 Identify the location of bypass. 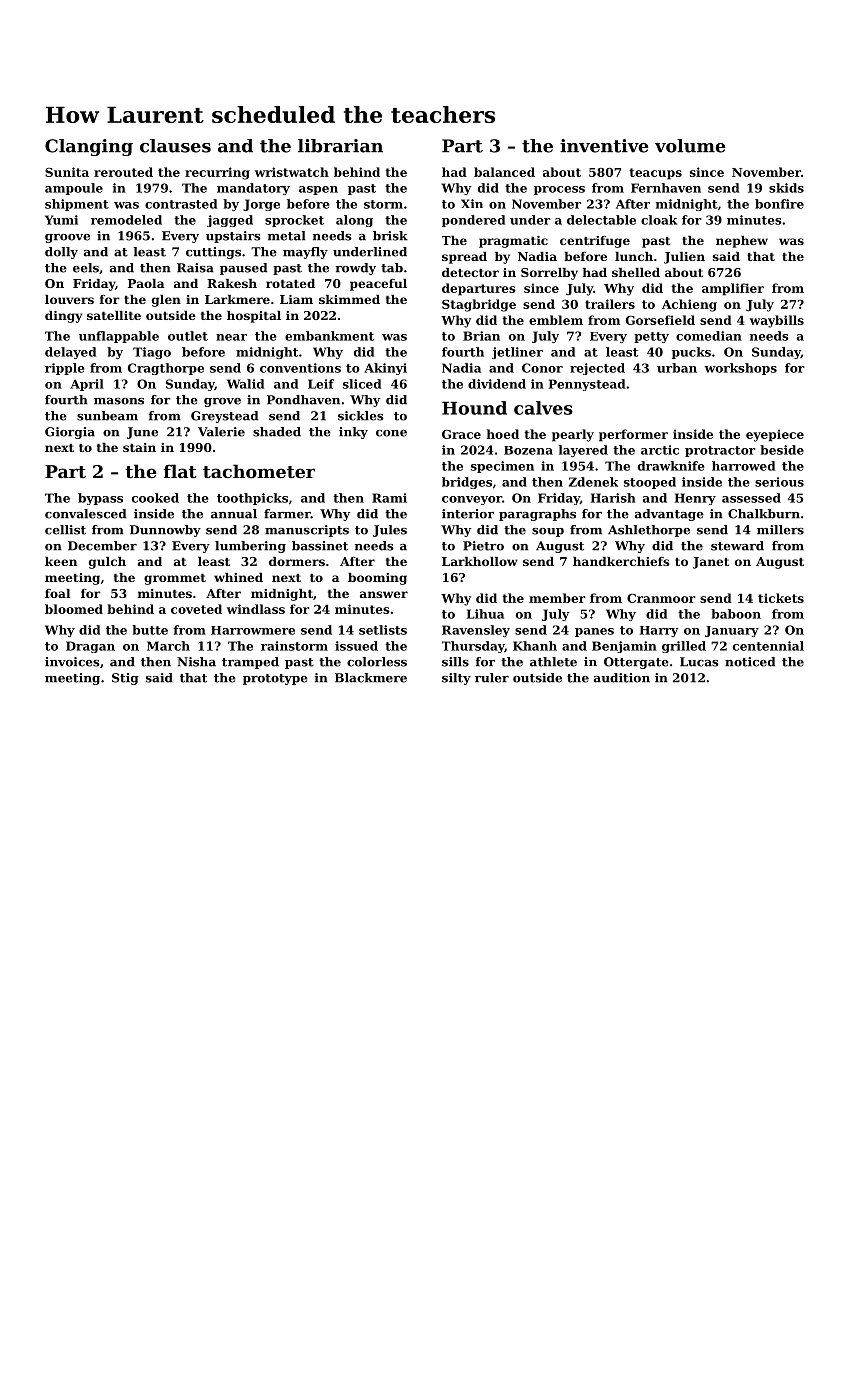
(100, 499).
